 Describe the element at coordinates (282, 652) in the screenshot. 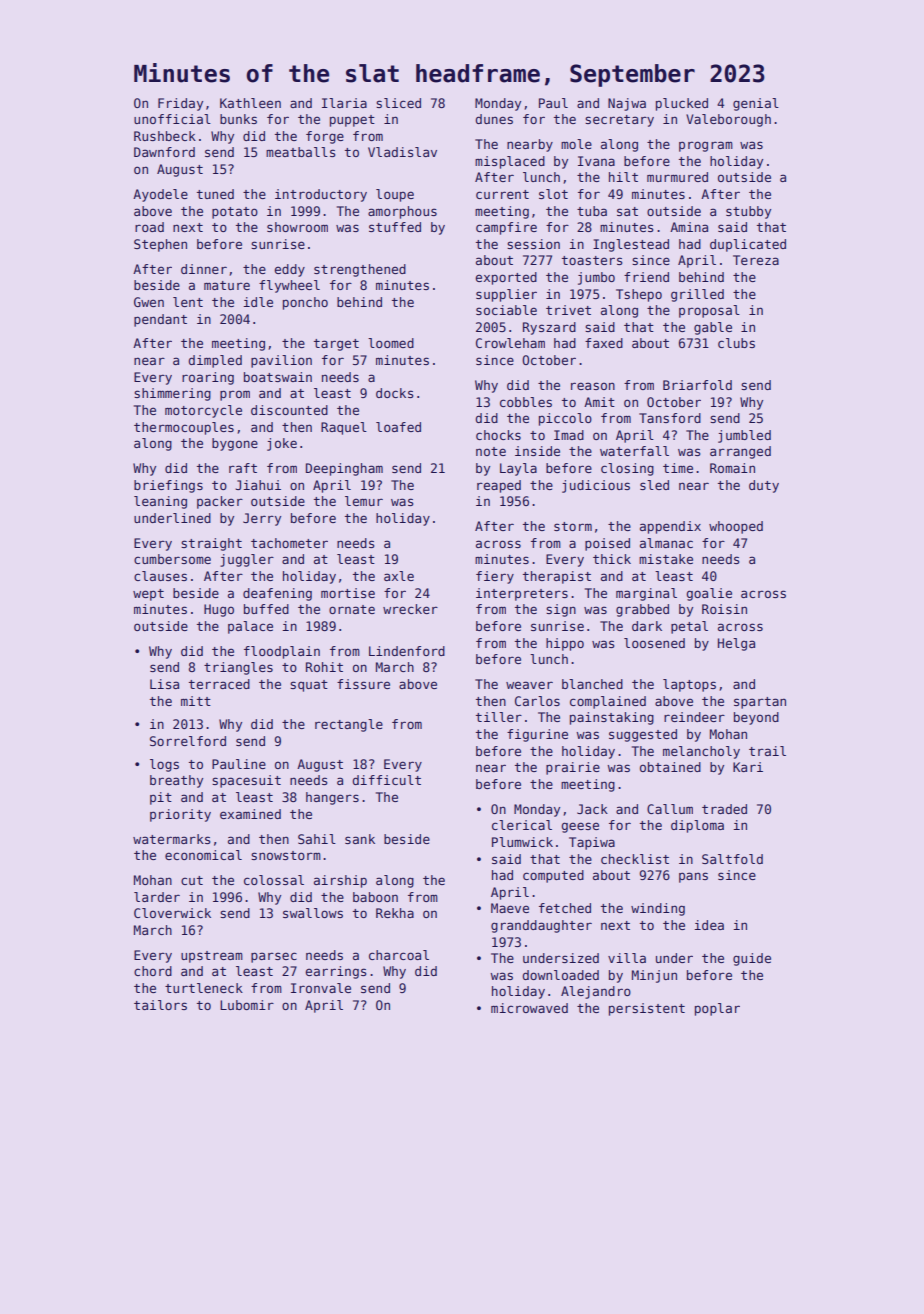

I see `floodplain` at that location.
